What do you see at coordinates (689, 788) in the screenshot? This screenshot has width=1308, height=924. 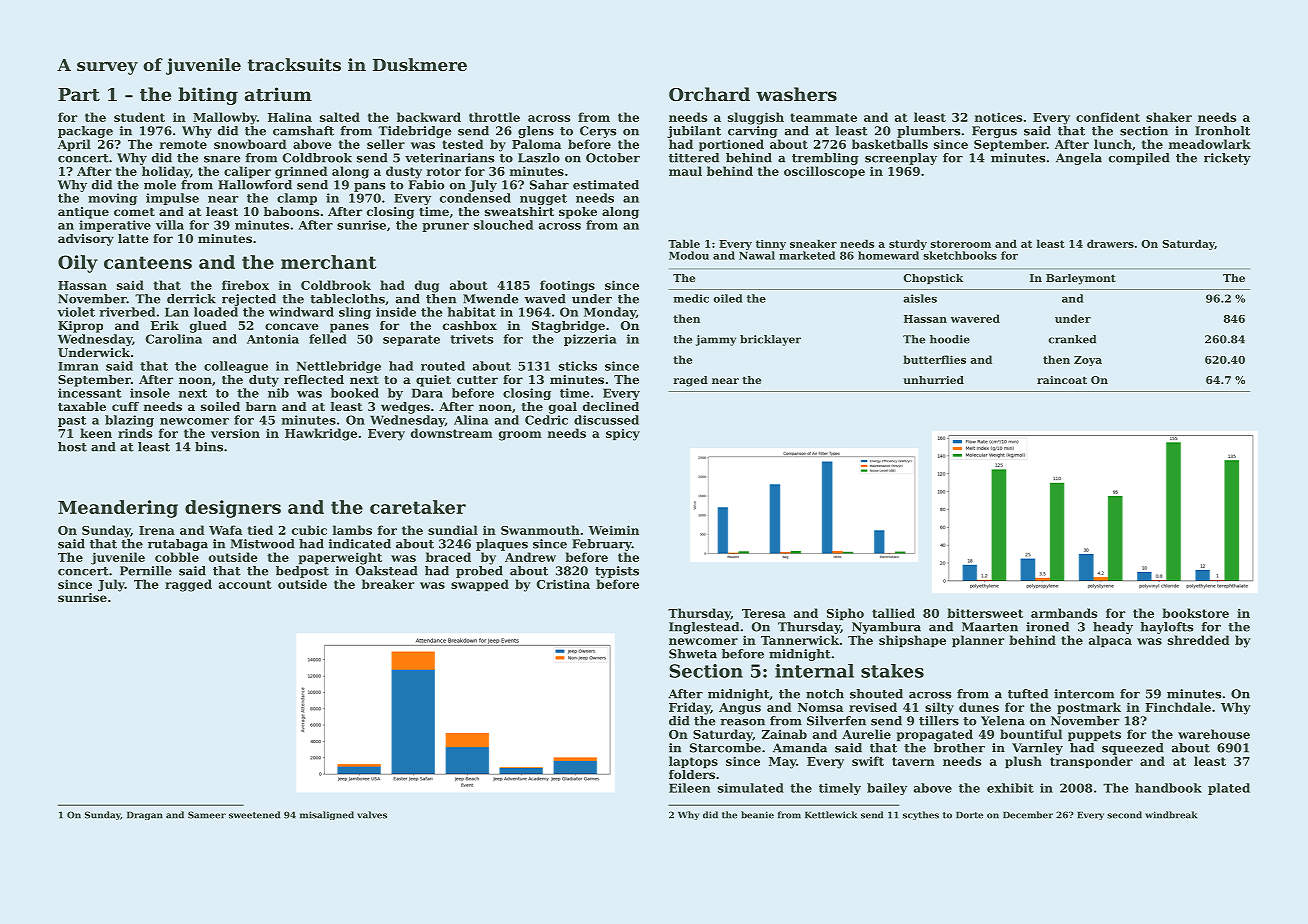 I see `Eileen` at bounding box center [689, 788].
